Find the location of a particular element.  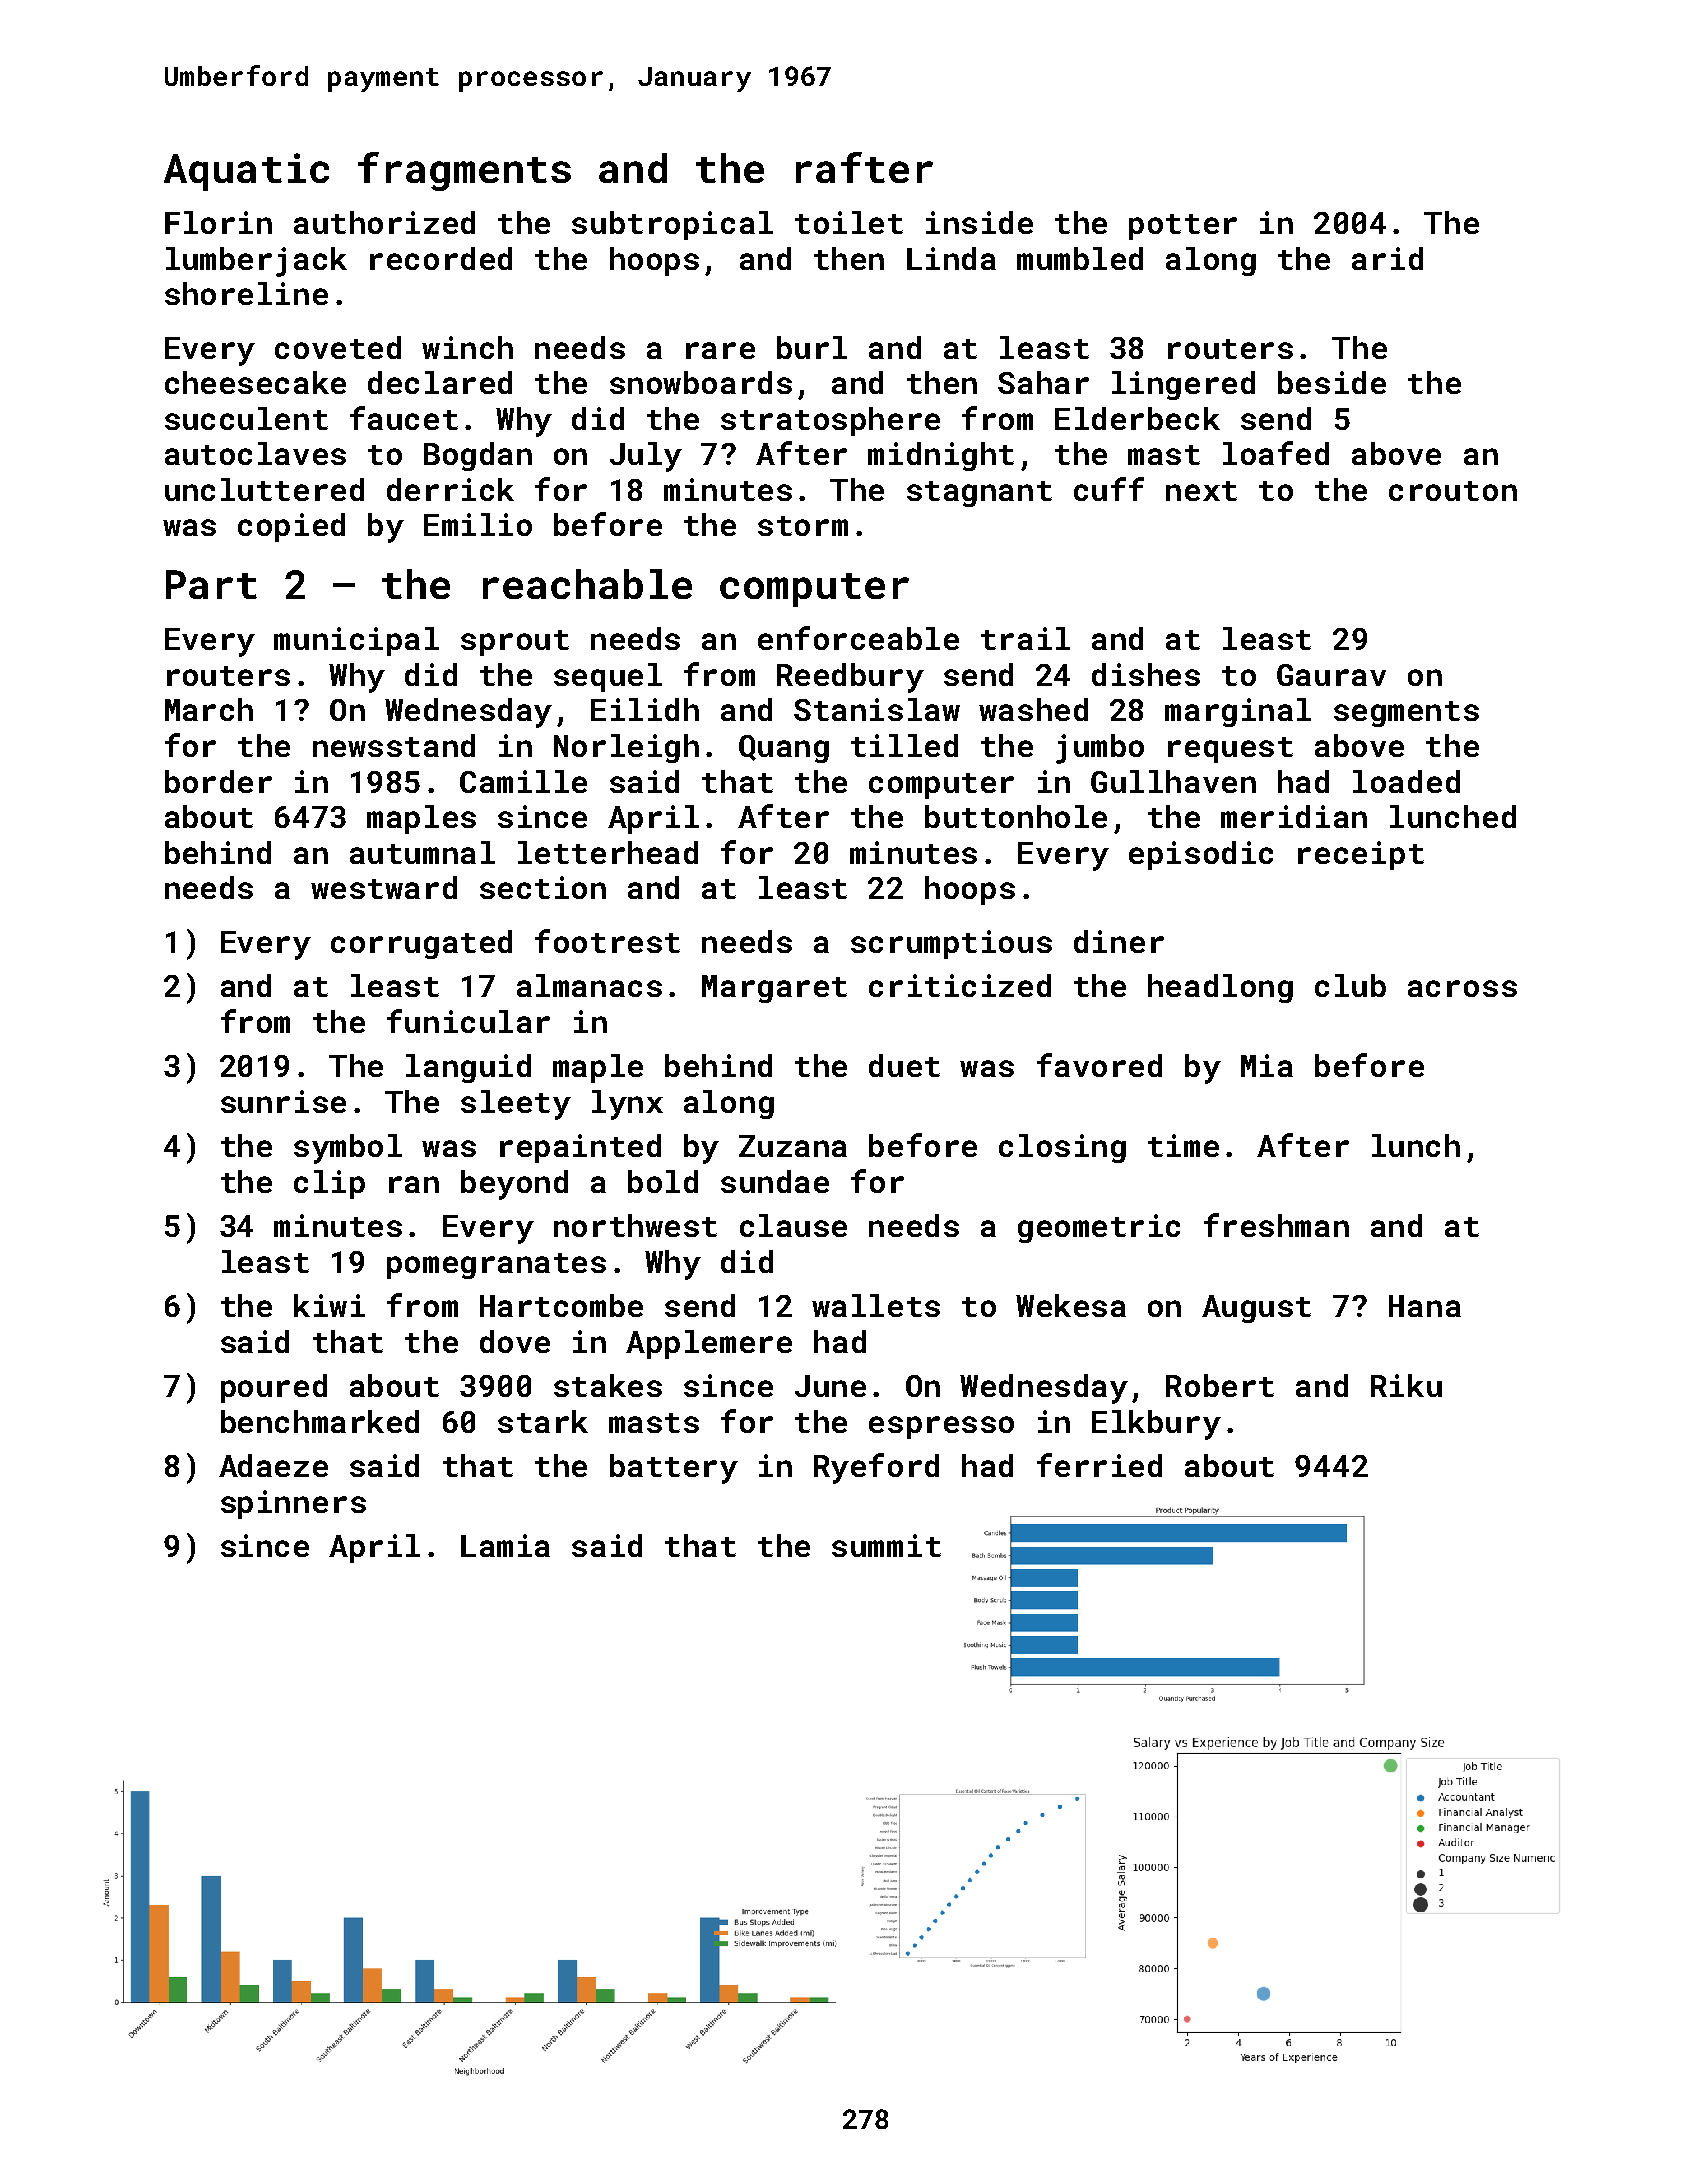

spinners is located at coordinates (293, 1504).
